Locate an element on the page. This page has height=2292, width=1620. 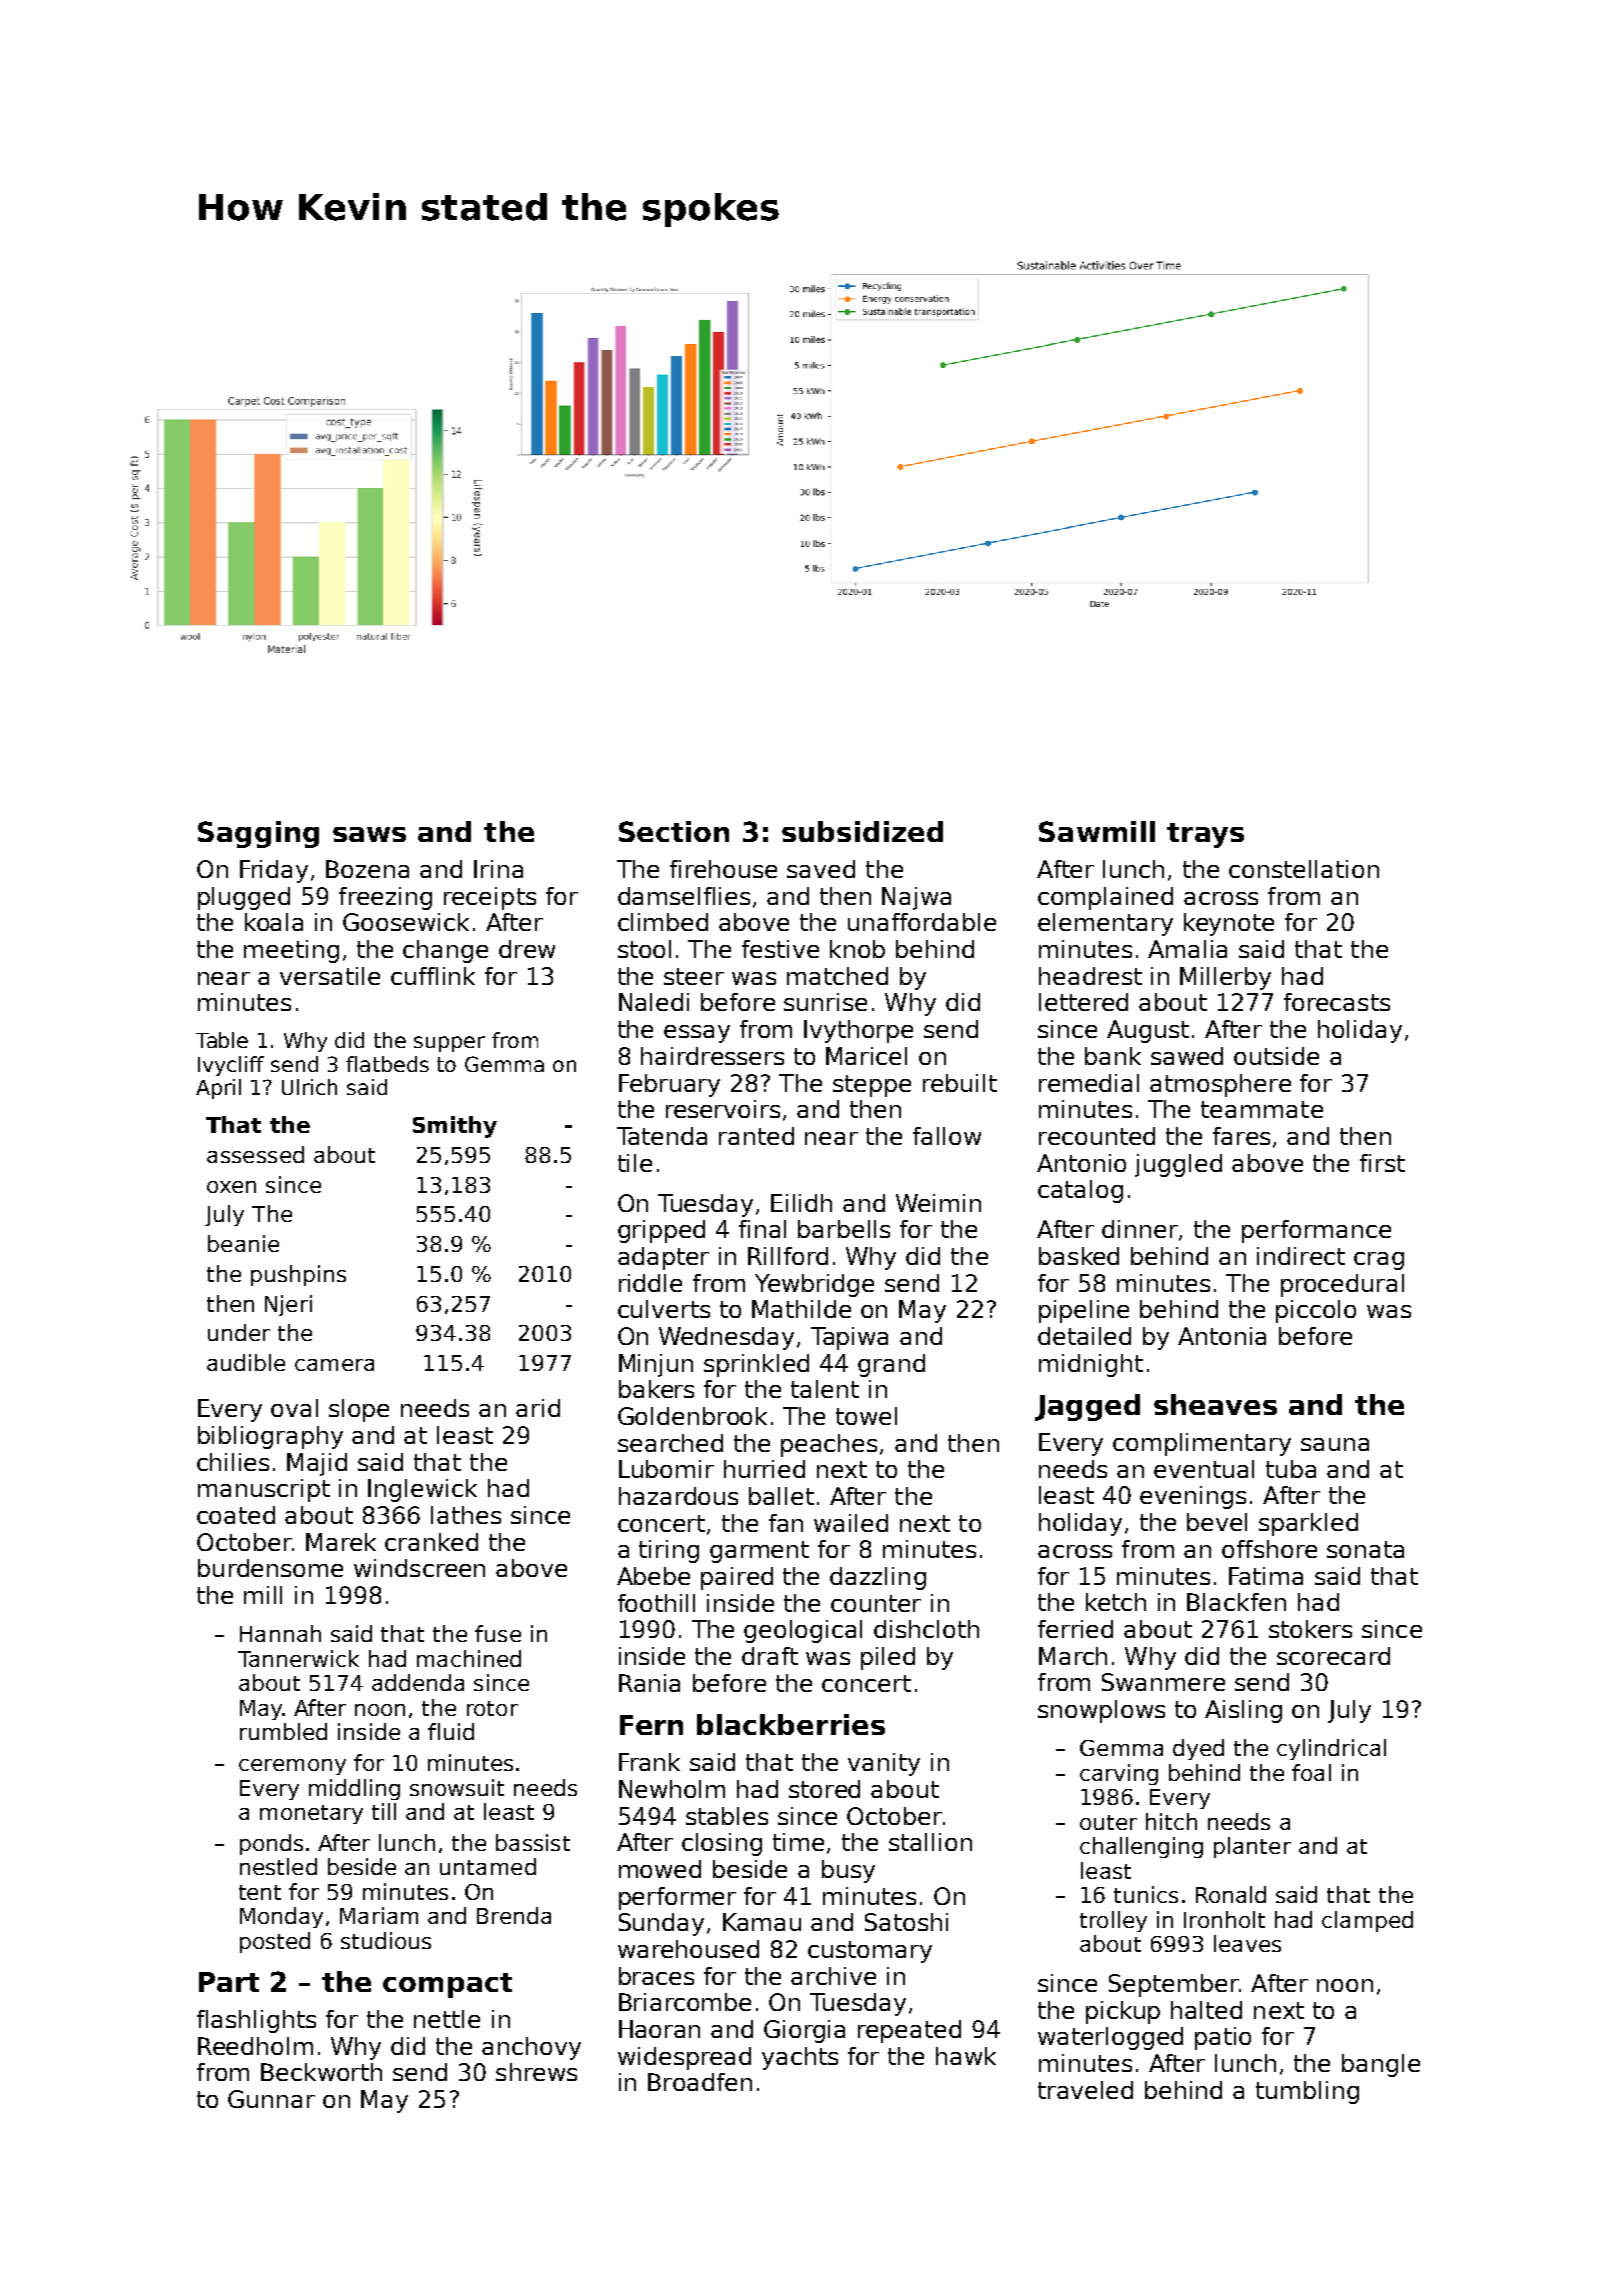
ketch is located at coordinates (1116, 1602).
